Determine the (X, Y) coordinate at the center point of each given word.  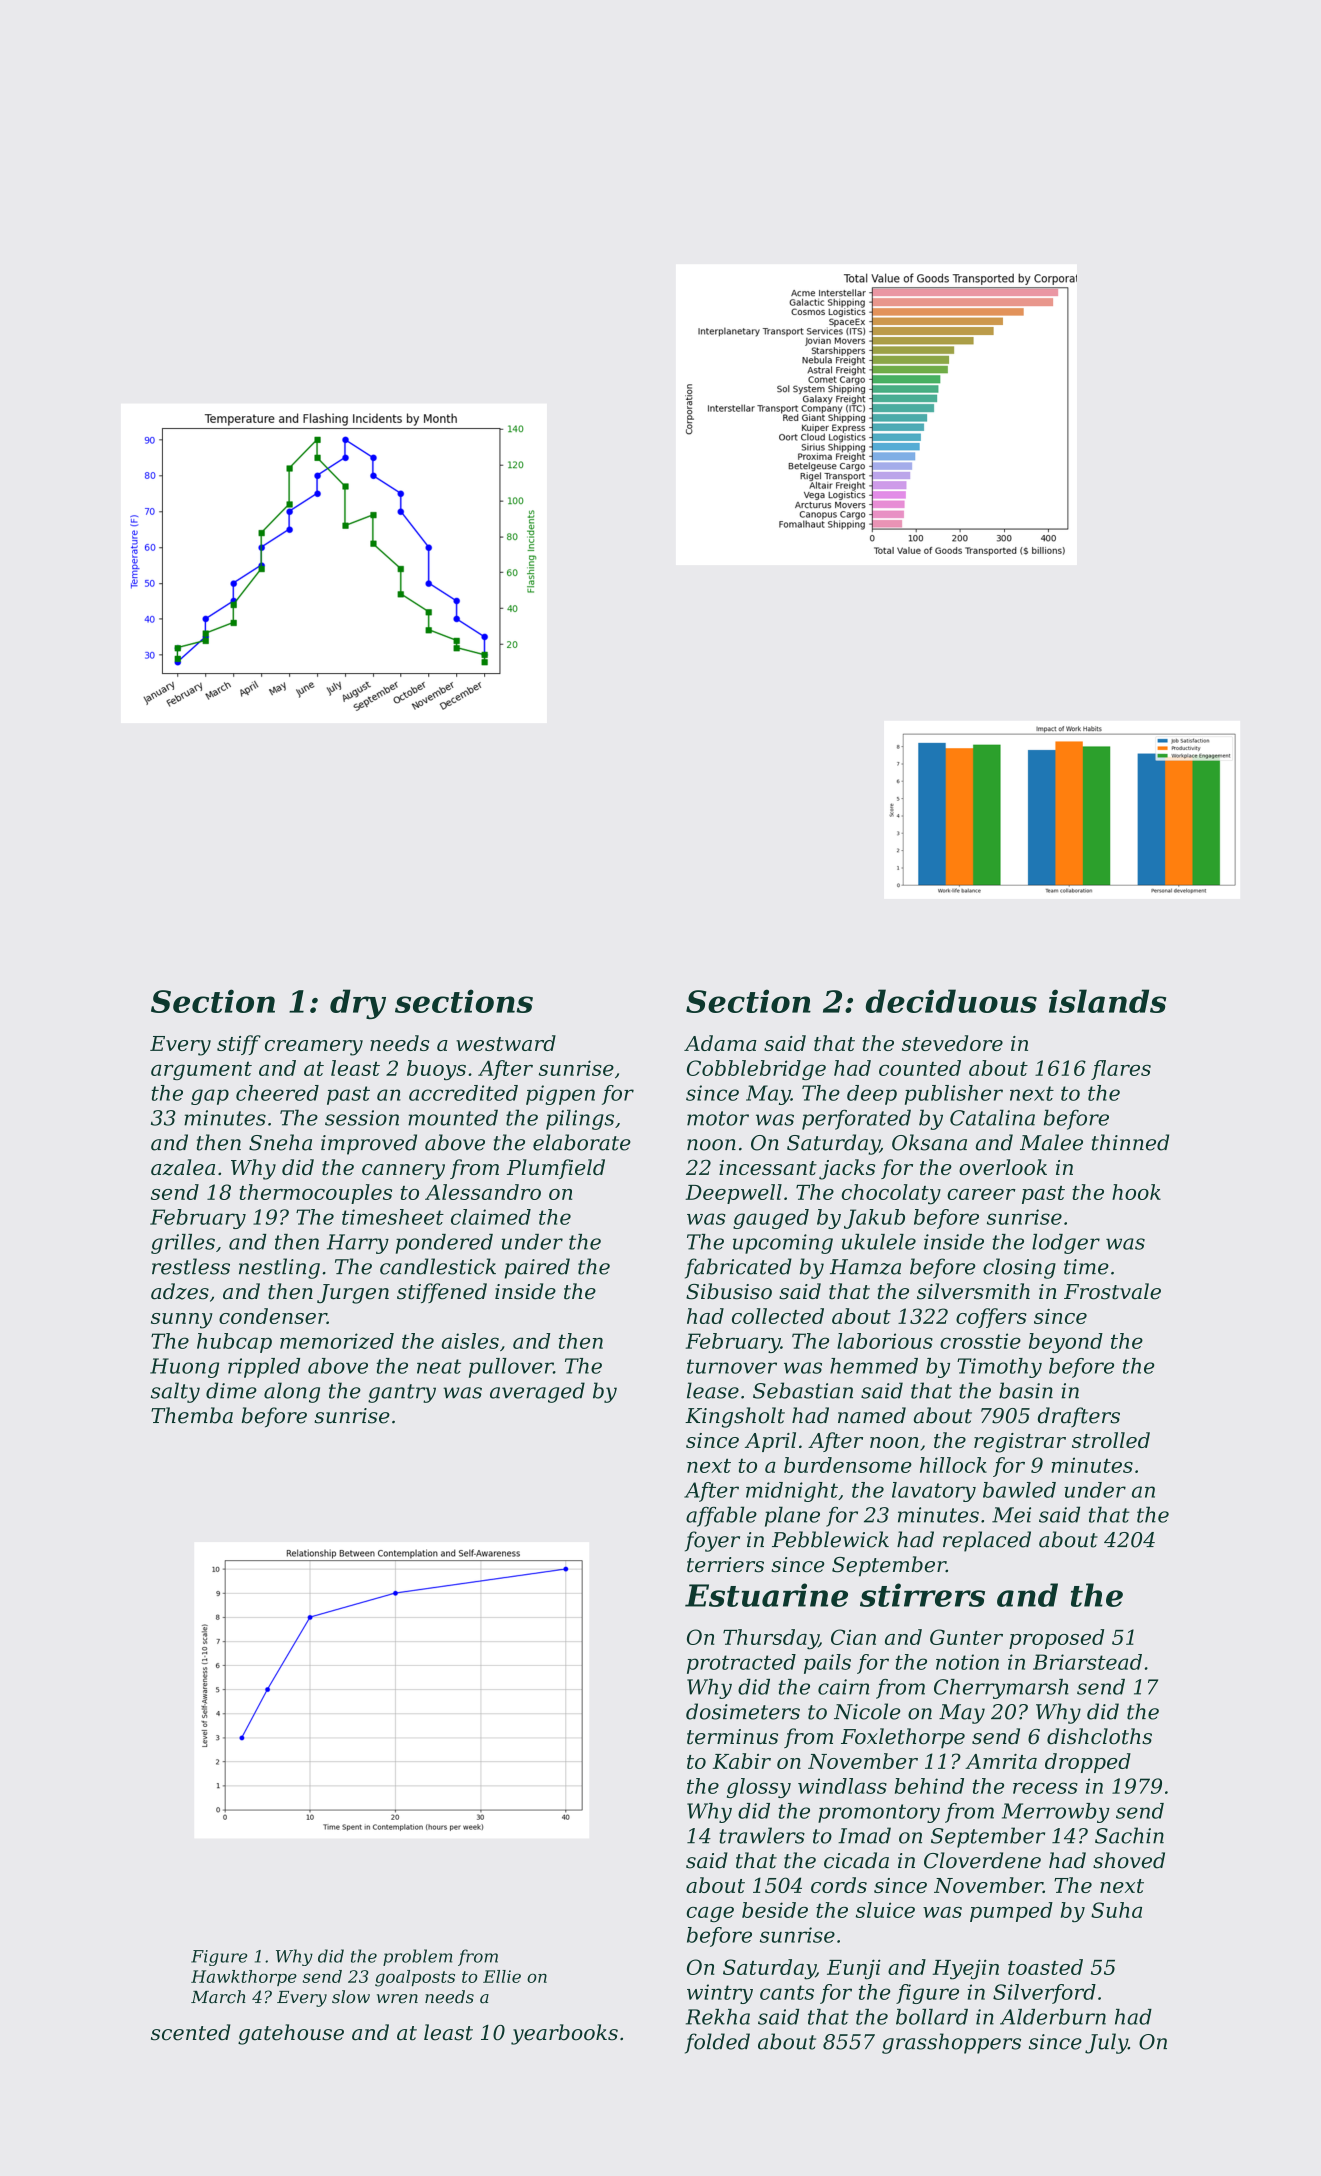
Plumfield (556, 1169)
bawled (1019, 1490)
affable (721, 1516)
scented (190, 2032)
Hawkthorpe (244, 1978)
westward (506, 1043)
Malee (1051, 1142)
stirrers (922, 1595)
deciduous (951, 1001)
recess (1045, 1788)
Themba (192, 1415)
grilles (183, 1244)
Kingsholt (735, 1417)
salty (175, 1392)
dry (358, 1004)
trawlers (762, 1835)
